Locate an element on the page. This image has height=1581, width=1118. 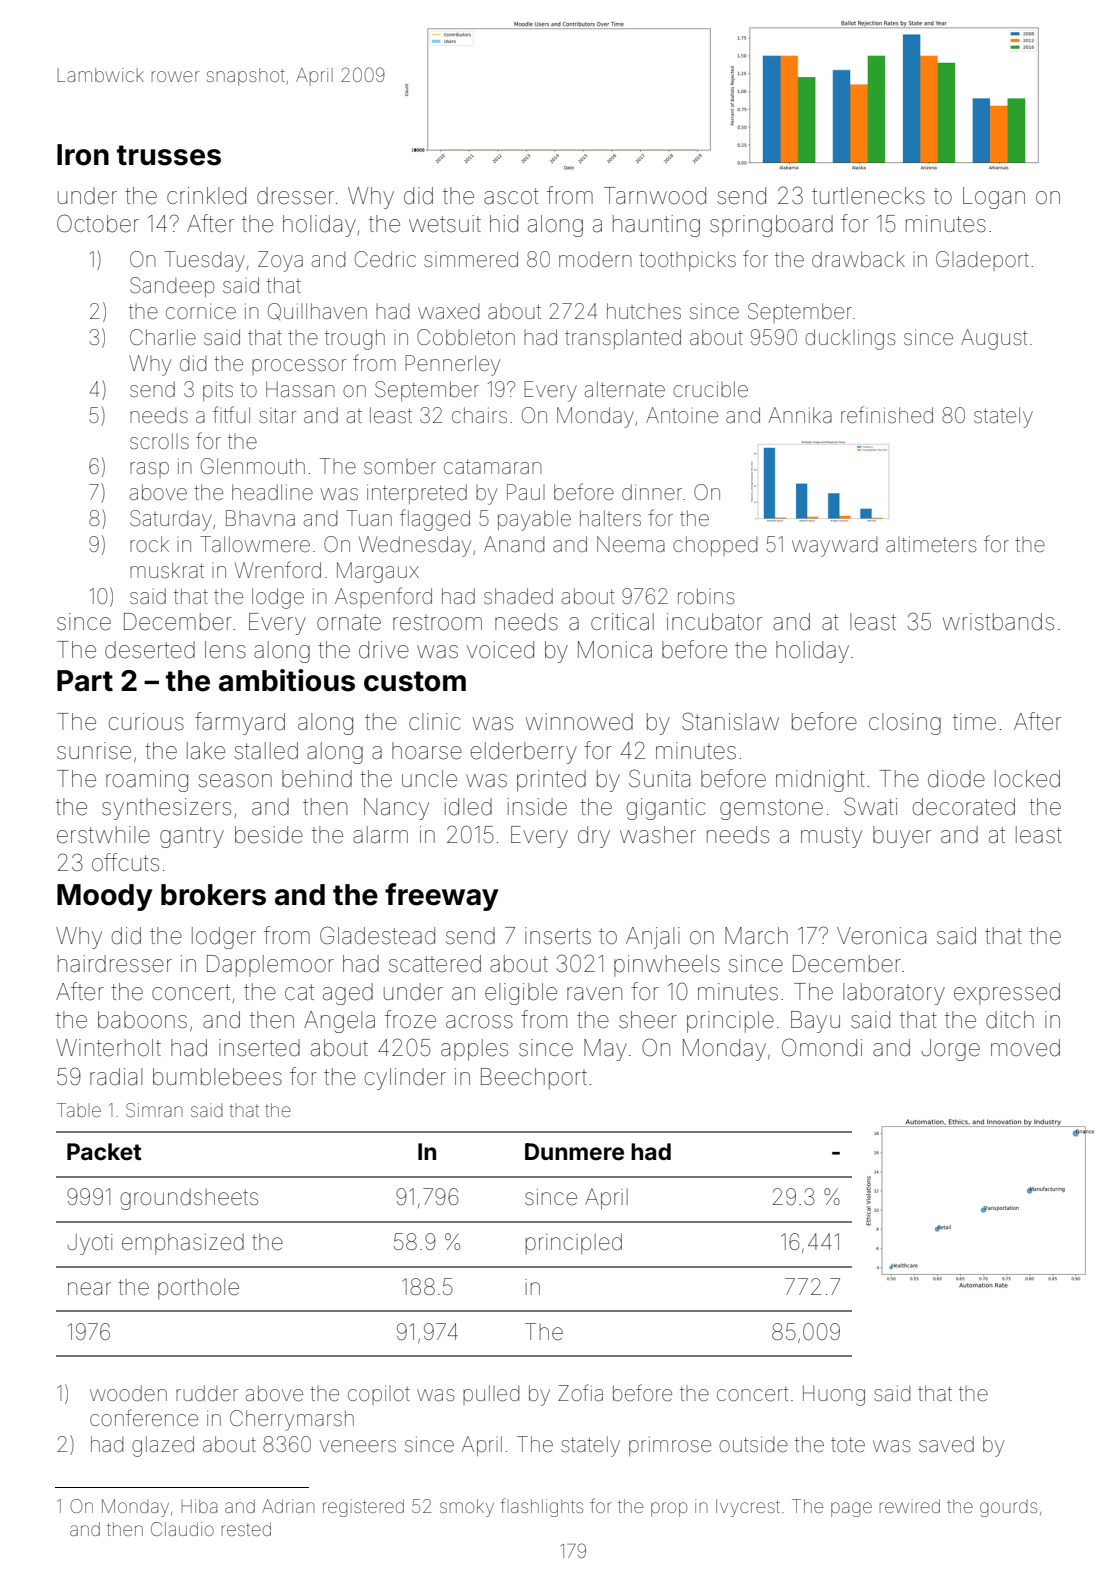
Zoya is located at coordinates (280, 261).
